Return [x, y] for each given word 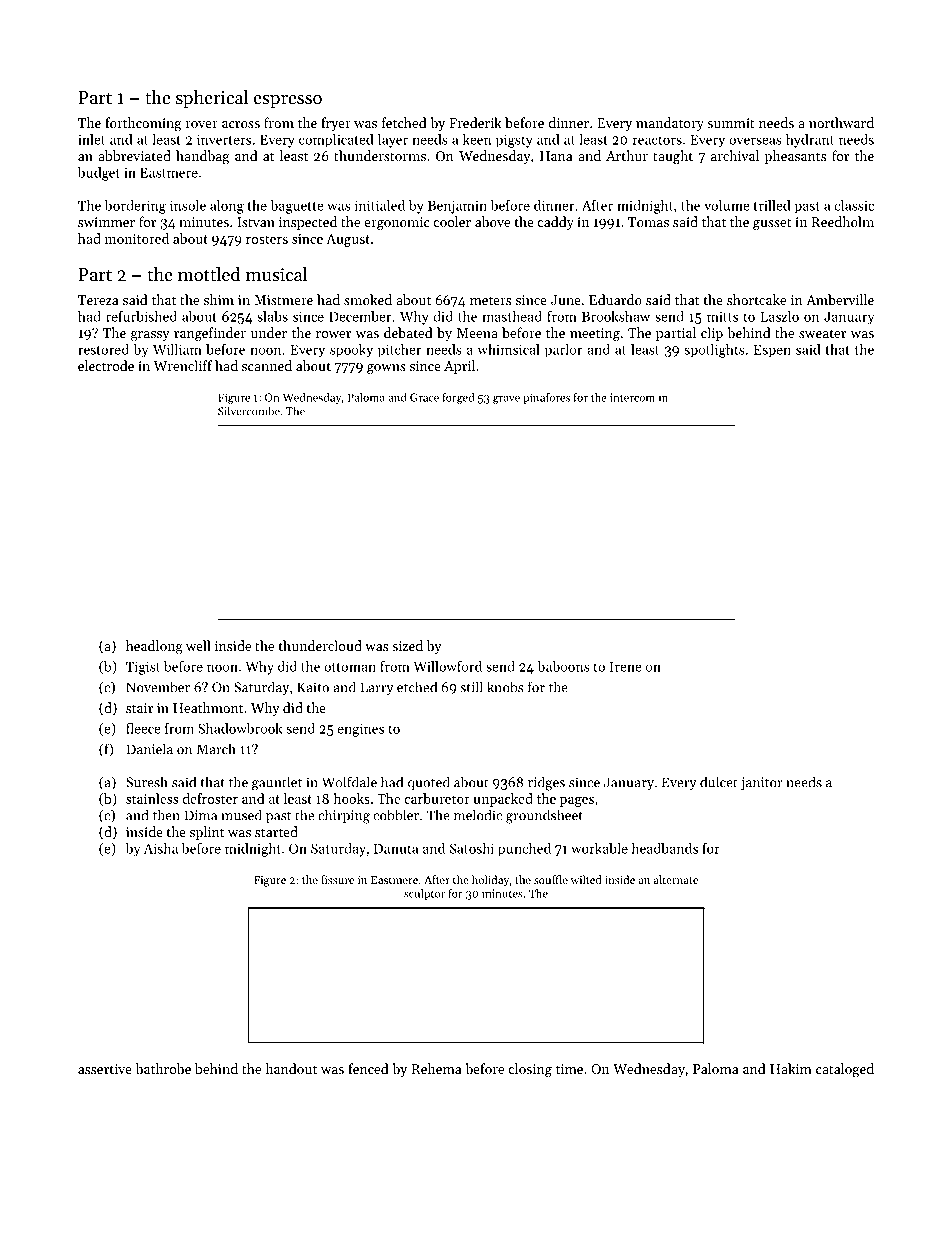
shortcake [756, 299]
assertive [105, 1069]
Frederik [475, 122]
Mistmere [283, 300]
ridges [546, 783]
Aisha [161, 848]
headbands [664, 848]
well [198, 645]
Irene [626, 667]
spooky [351, 351]
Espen [772, 351]
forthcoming [143, 124]
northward [841, 122]
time [569, 1069]
